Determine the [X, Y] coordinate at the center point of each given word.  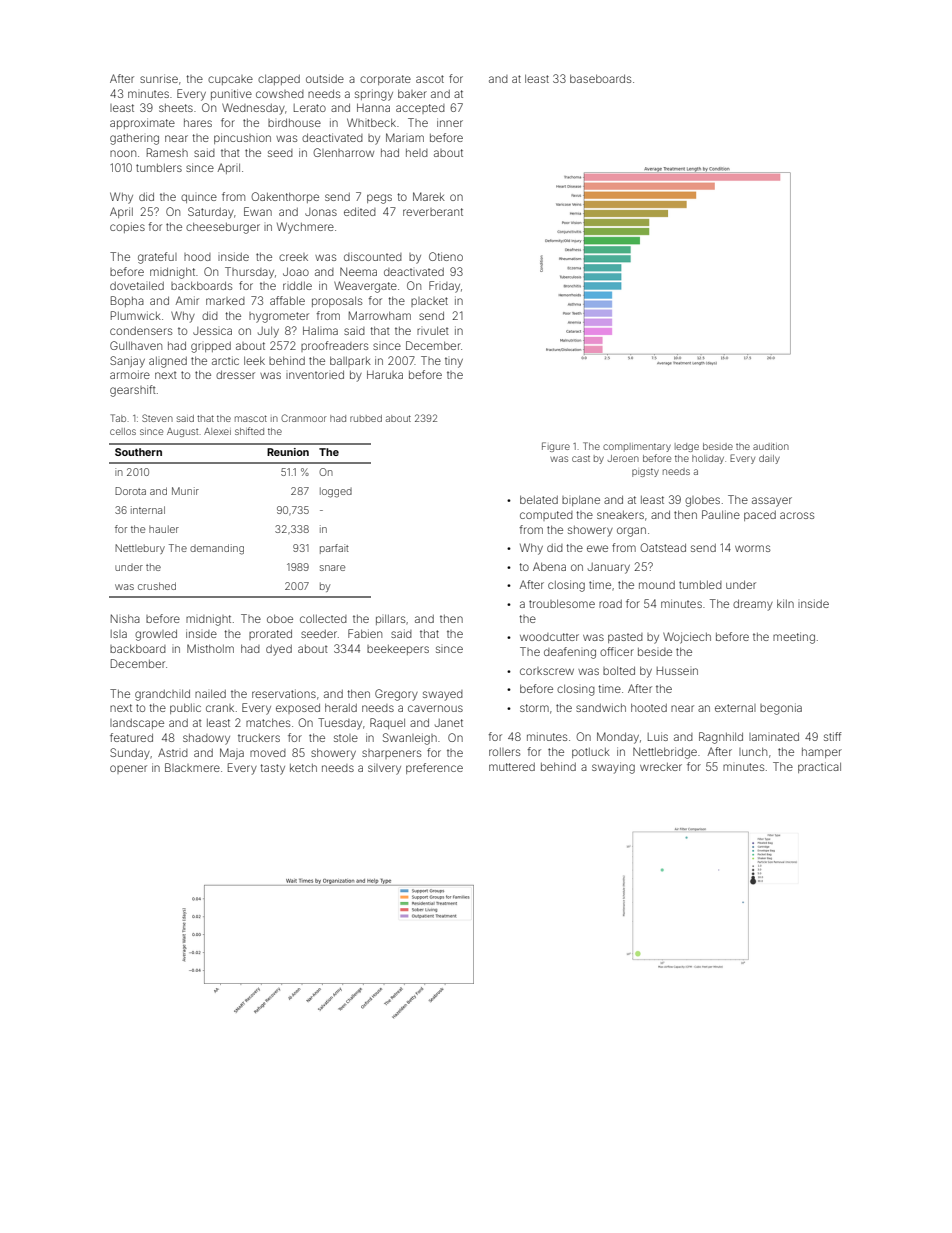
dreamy [753, 605]
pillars [390, 620]
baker [412, 94]
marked [225, 301]
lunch [753, 752]
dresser [235, 375]
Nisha [125, 618]
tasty [272, 769]
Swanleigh [410, 739]
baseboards [600, 79]
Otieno [446, 256]
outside [325, 78]
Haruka [385, 374]
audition [771, 446]
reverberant [433, 212]
